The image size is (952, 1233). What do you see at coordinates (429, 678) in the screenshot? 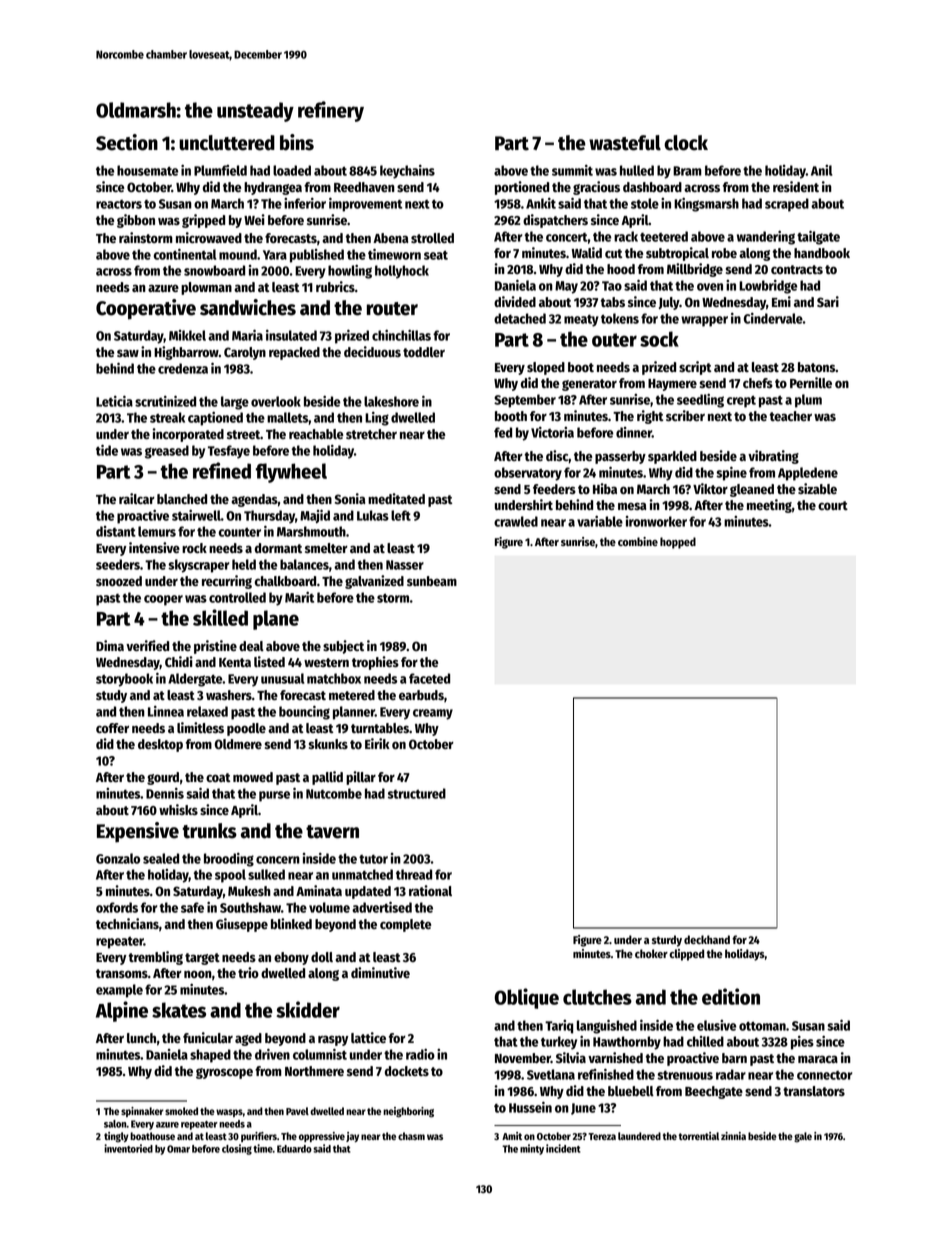
I see `faceted` at bounding box center [429, 678].
